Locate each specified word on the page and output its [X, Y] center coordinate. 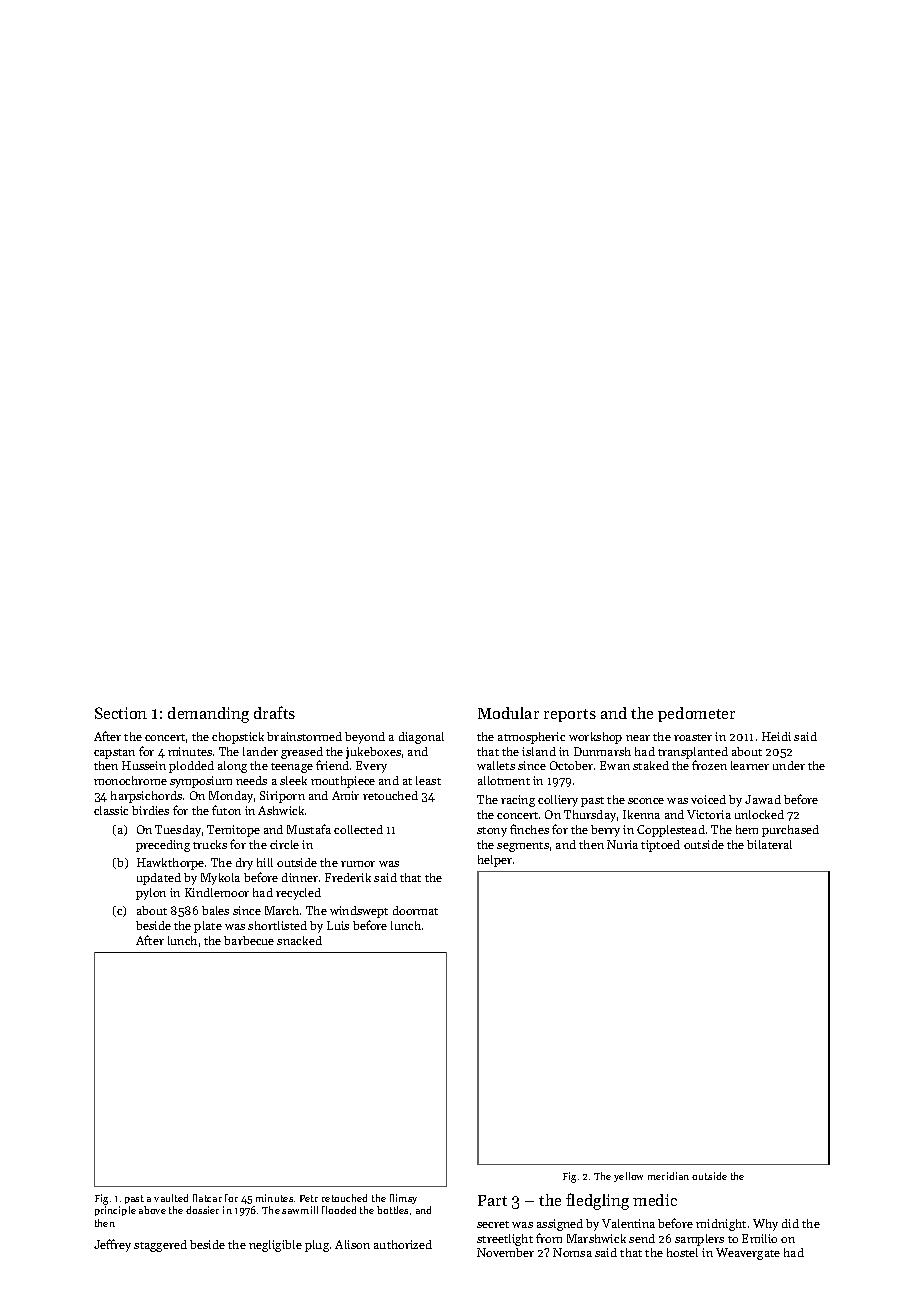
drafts [274, 712]
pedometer [696, 714]
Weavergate [748, 1254]
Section [121, 713]
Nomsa [572, 1252]
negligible [275, 1246]
